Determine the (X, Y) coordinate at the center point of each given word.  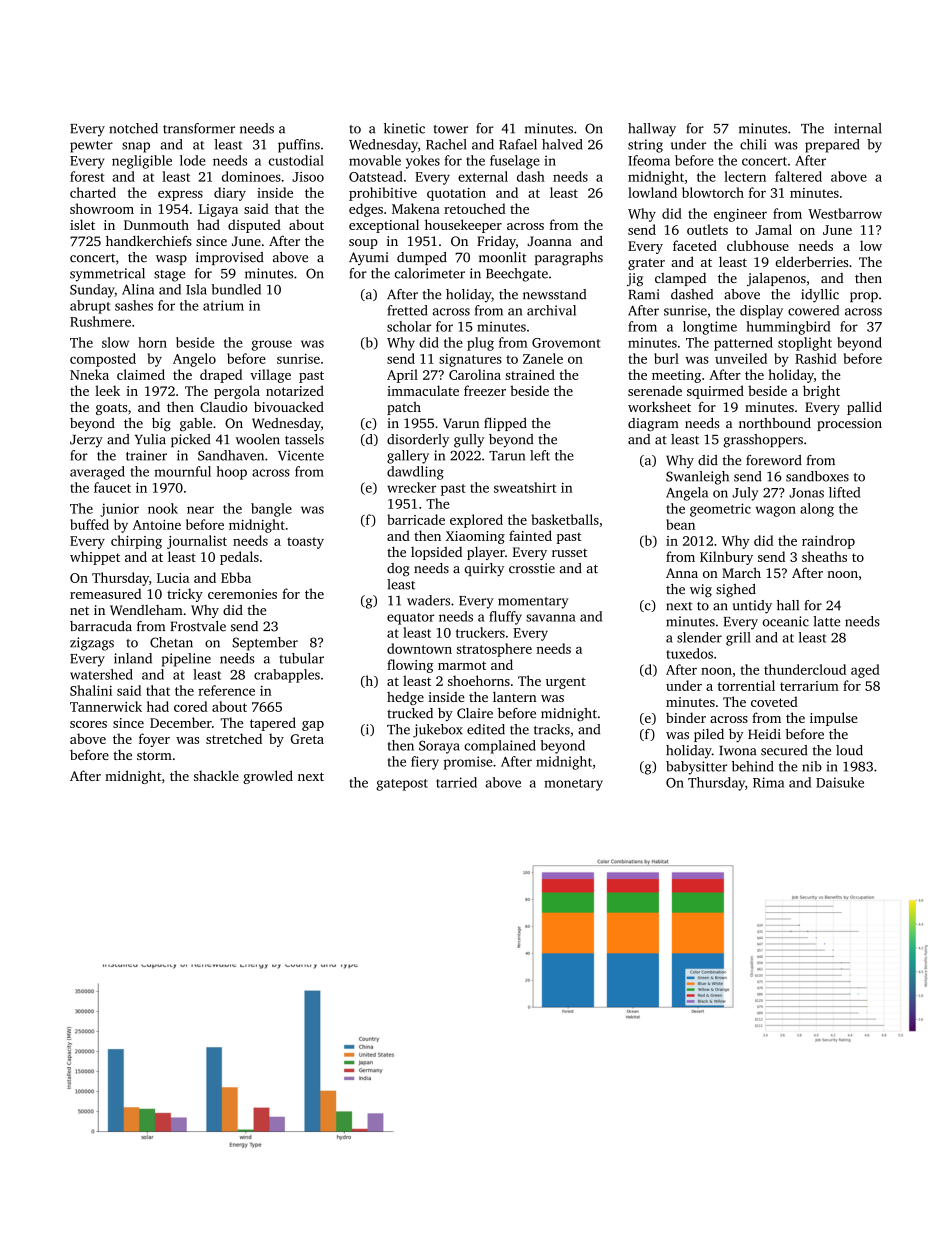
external (483, 176)
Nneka (89, 374)
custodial (296, 160)
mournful (182, 471)
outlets (707, 229)
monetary (573, 785)
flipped (505, 424)
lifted (844, 492)
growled (268, 777)
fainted (530, 535)
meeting (676, 376)
